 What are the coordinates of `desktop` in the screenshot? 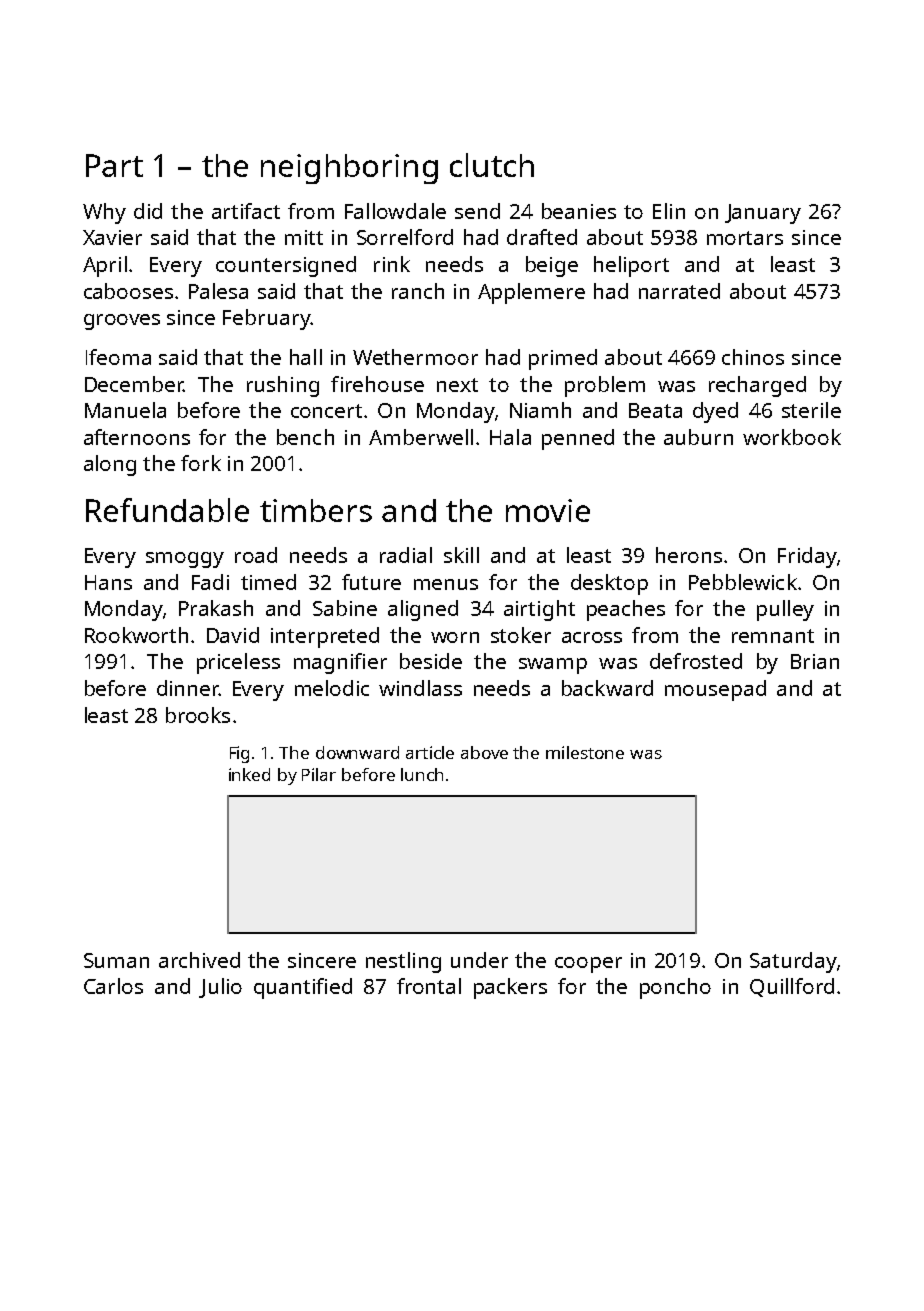 It's located at (609, 584).
